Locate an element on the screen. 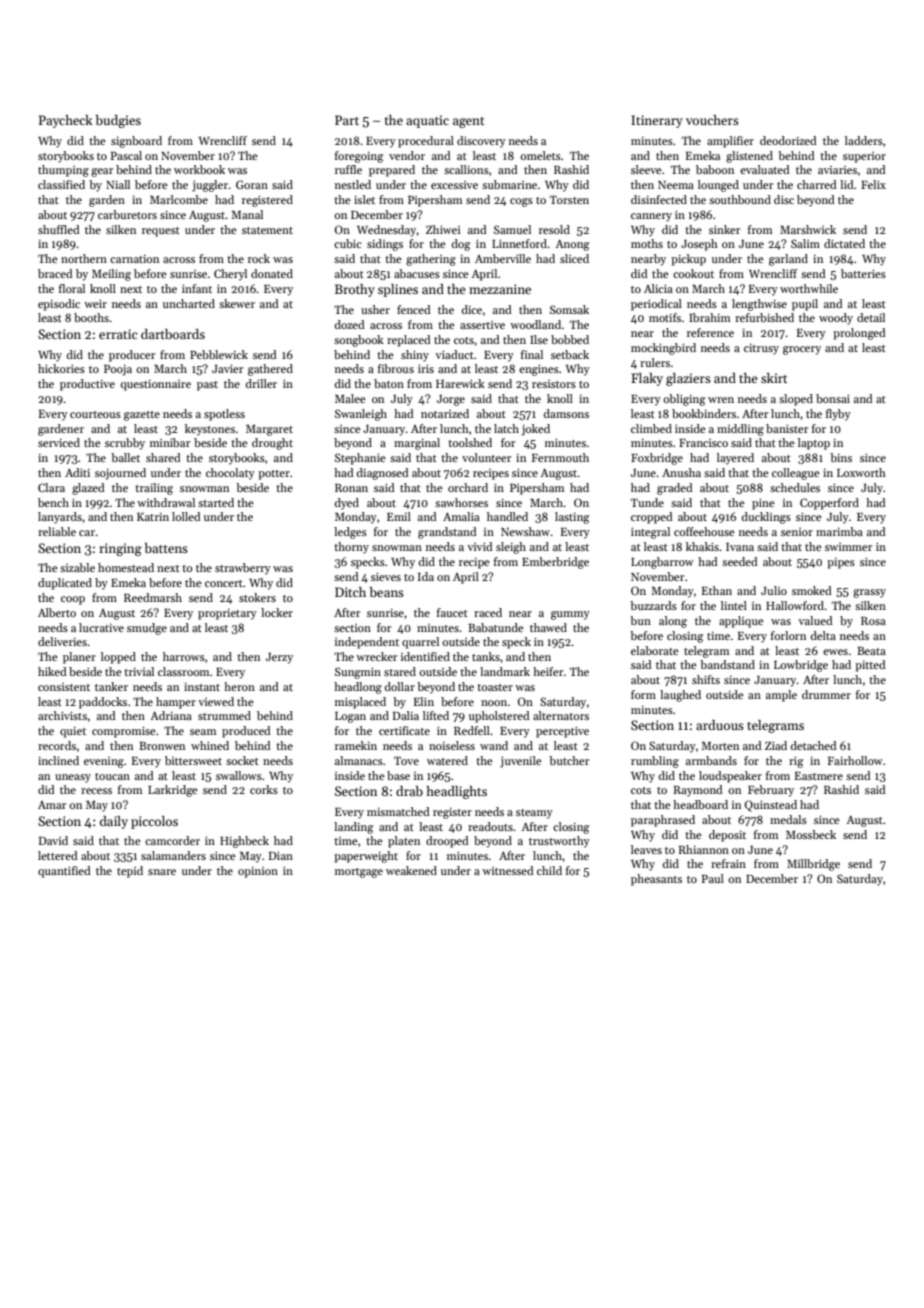 The width and height of the screenshot is (924, 1308). keystones is located at coordinates (210, 430).
